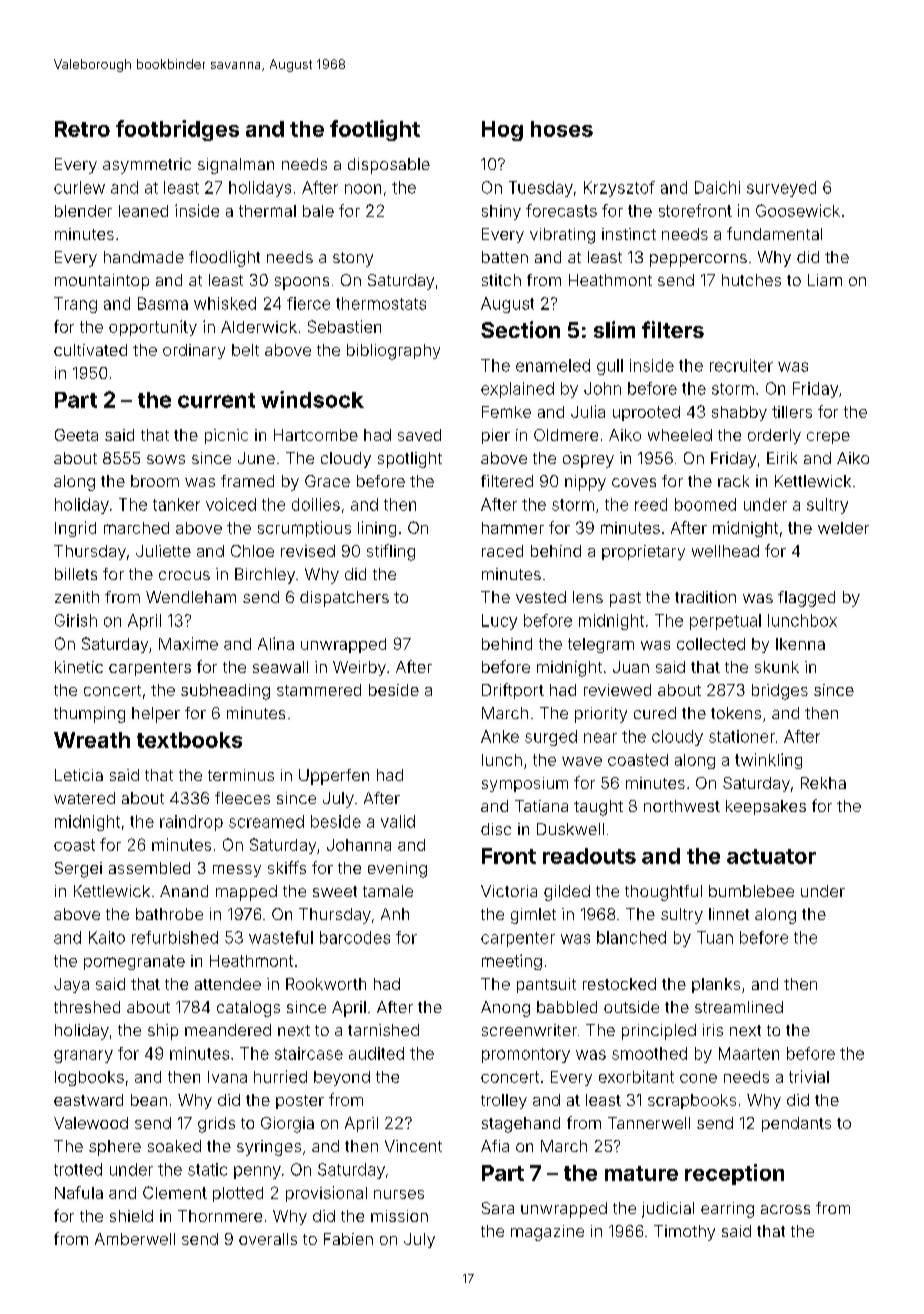  I want to click on soaked, so click(174, 1146).
